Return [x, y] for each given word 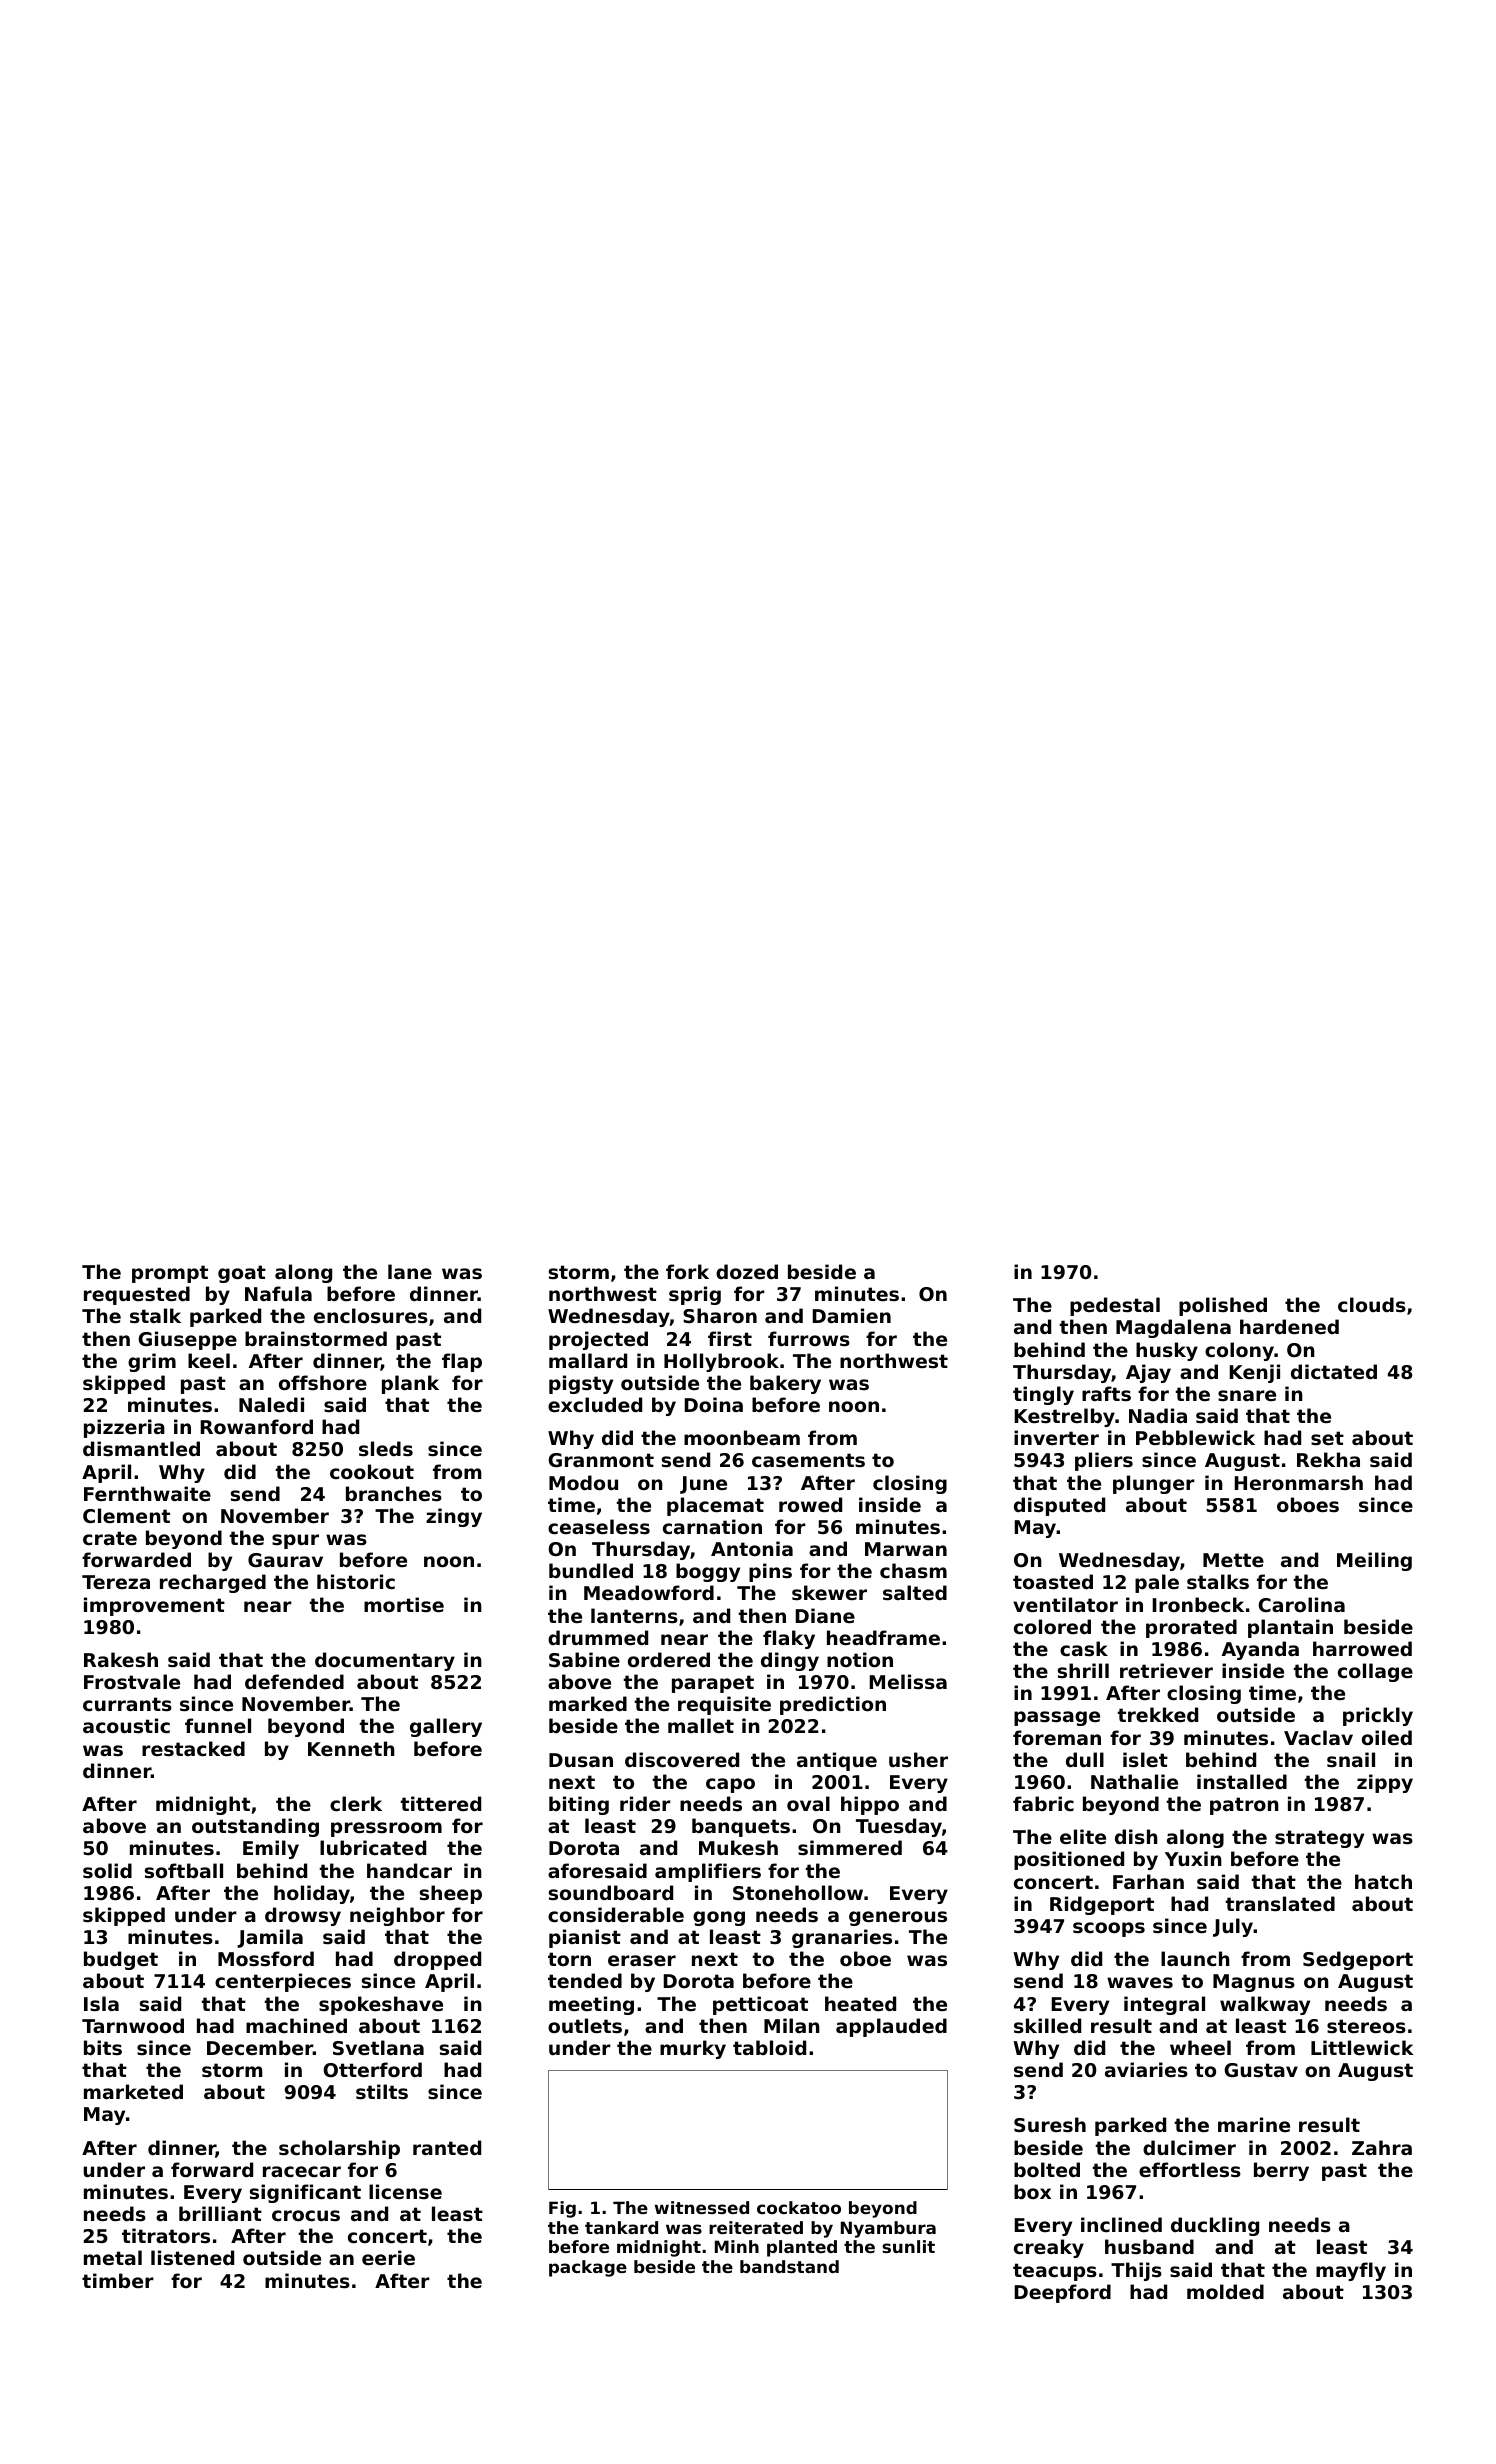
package [588, 2268]
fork [687, 1271]
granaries [842, 1938]
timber [118, 2280]
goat [242, 1274]
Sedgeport [1358, 1960]
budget [121, 1960]
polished [1223, 1306]
